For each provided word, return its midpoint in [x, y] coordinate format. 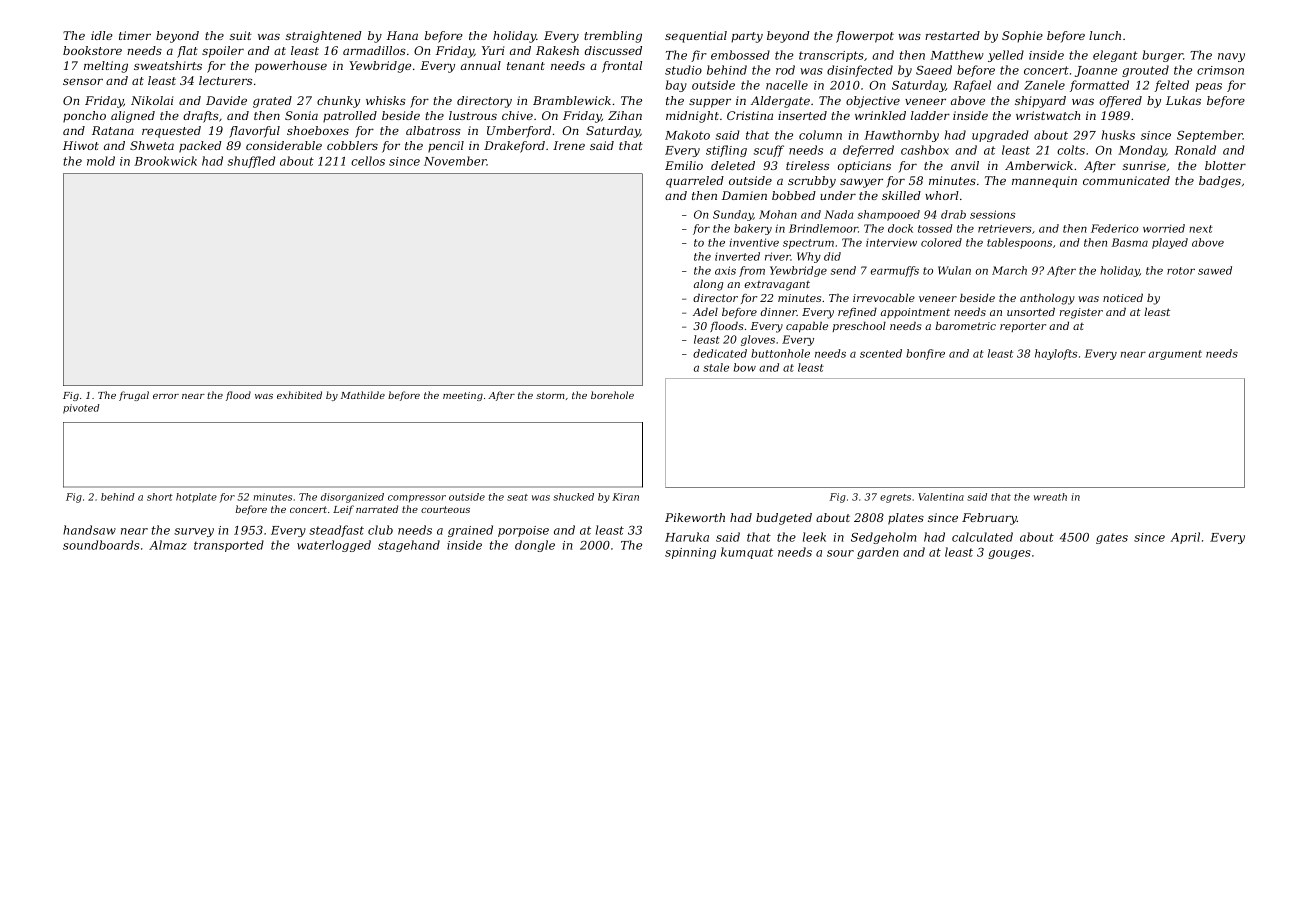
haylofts [1056, 354]
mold [101, 161]
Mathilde [363, 395]
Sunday [733, 215]
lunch [1105, 35]
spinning [690, 553]
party [747, 37]
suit [241, 35]
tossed [935, 228]
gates [1112, 538]
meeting [463, 396]
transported [229, 546]
